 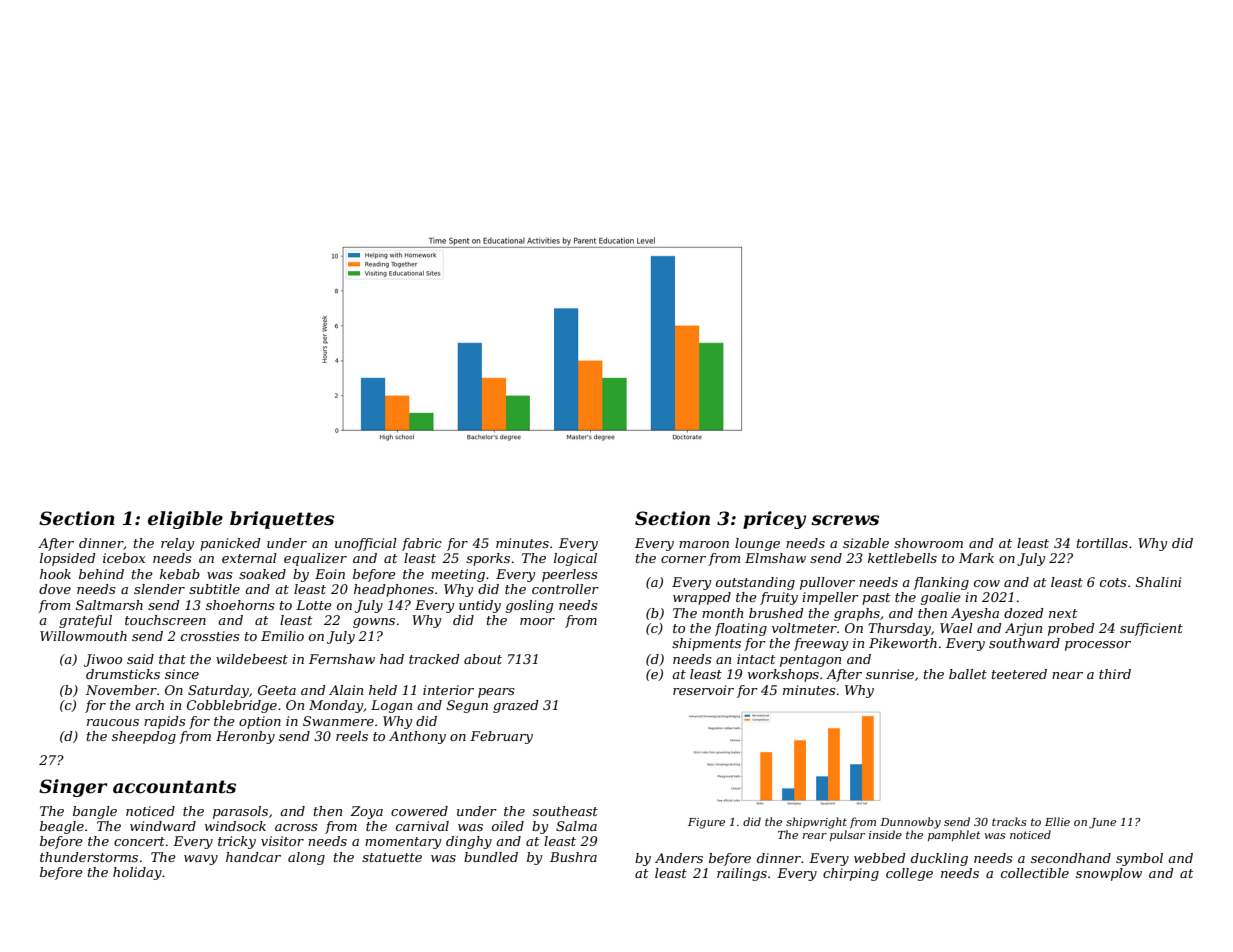 What do you see at coordinates (124, 558) in the image?
I see `icebox` at bounding box center [124, 558].
